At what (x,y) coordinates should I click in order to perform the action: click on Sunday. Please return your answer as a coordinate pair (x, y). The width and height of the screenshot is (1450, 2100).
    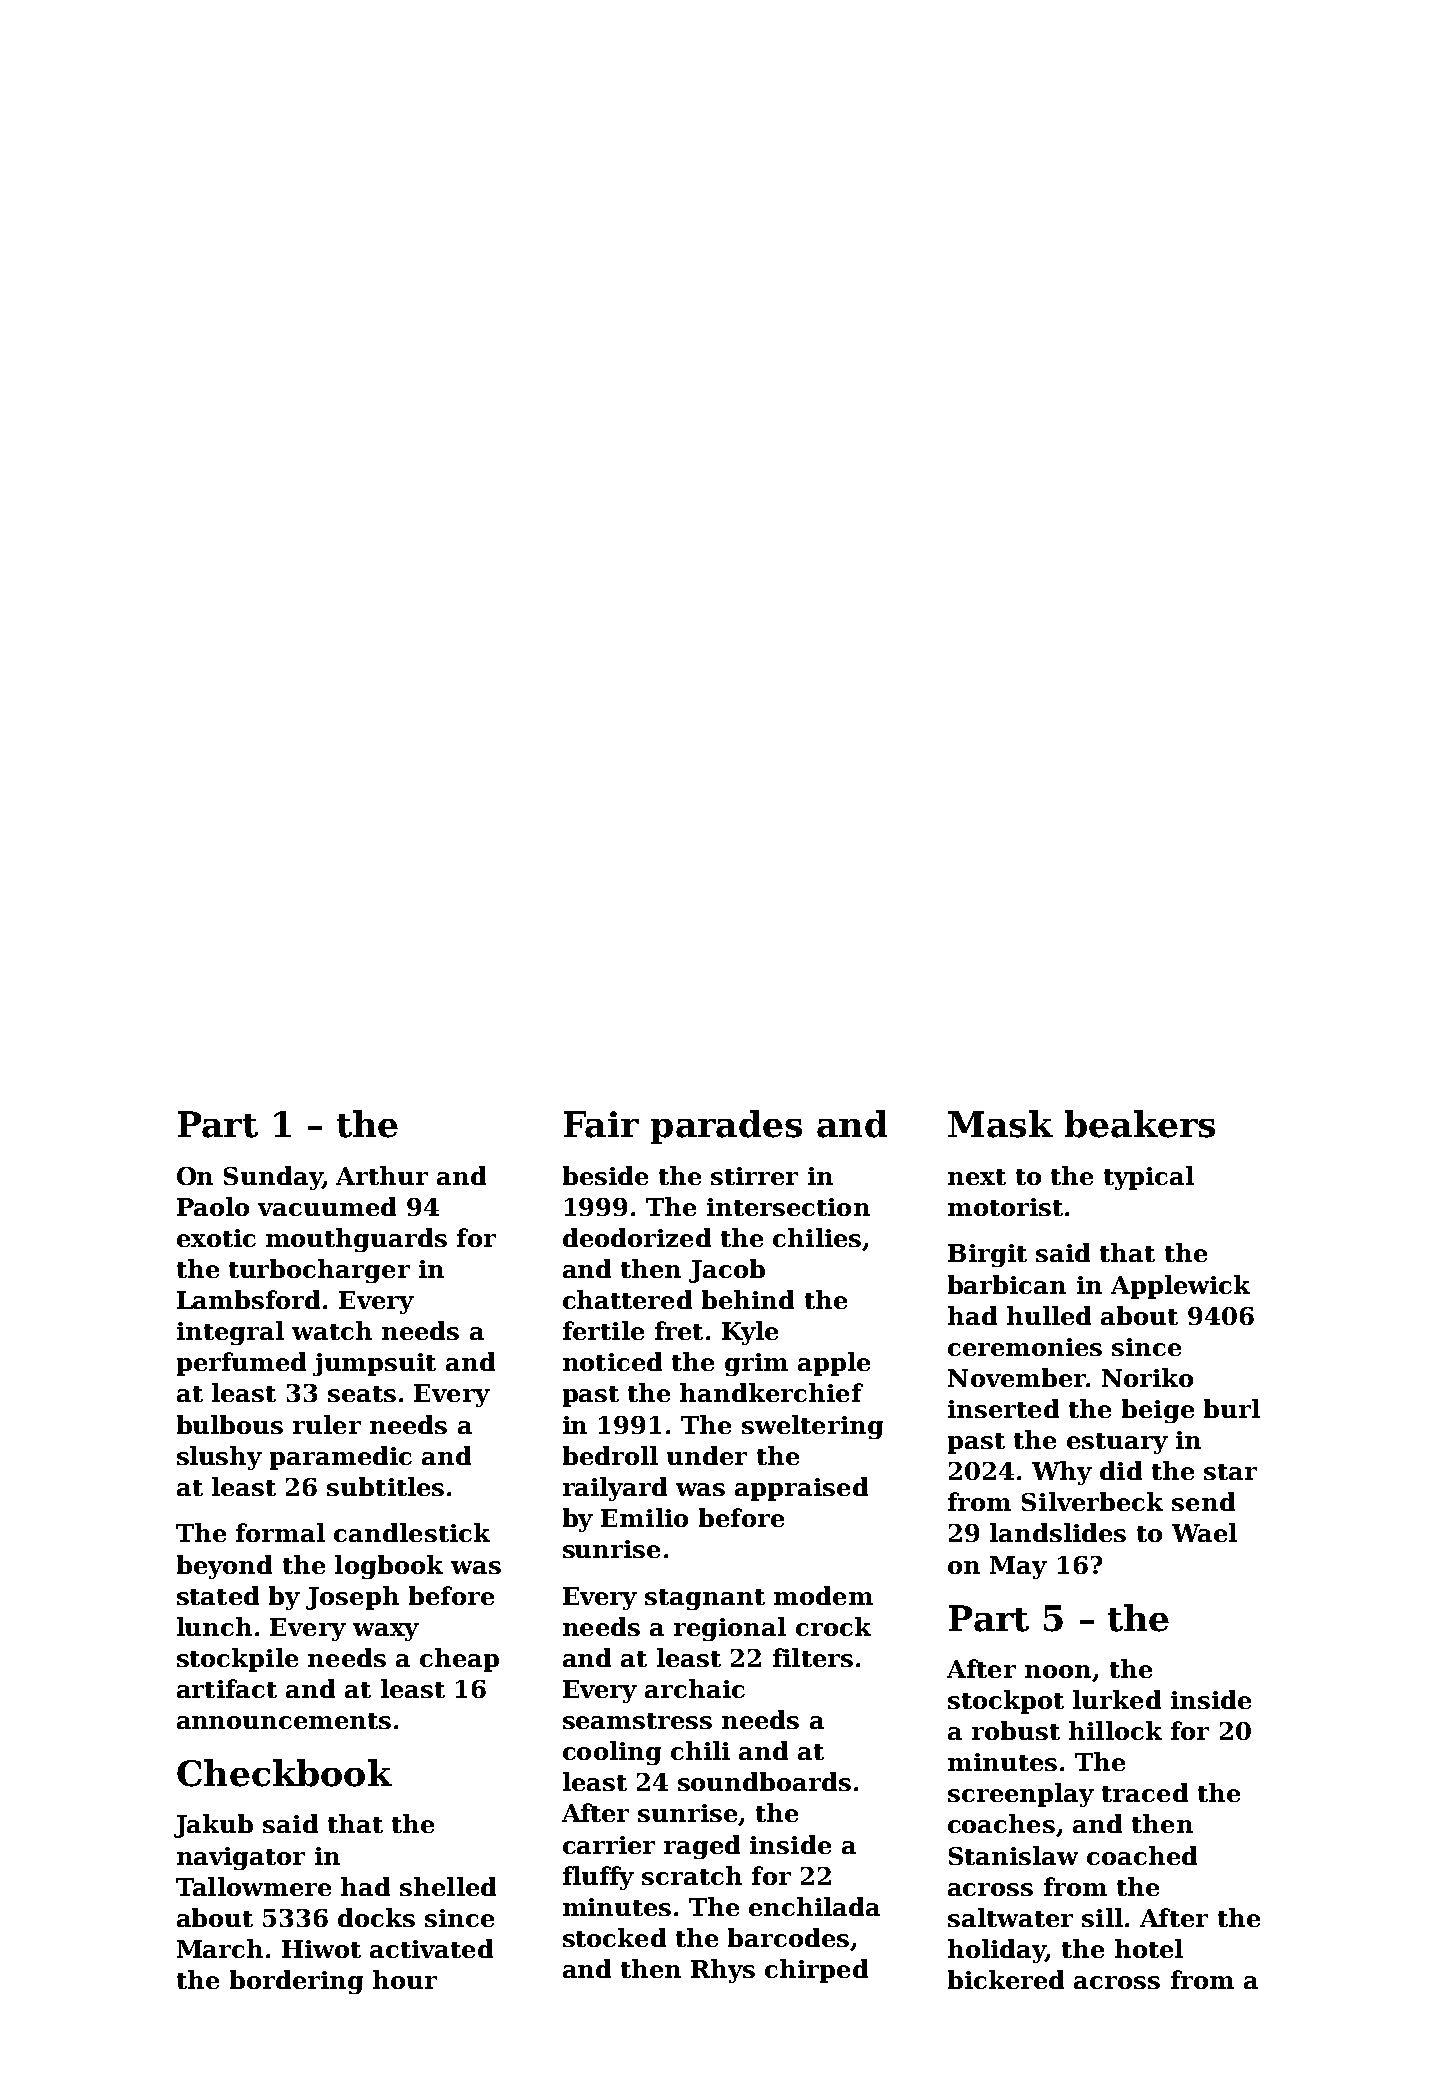
    Looking at the image, I should click on (273, 1178).
